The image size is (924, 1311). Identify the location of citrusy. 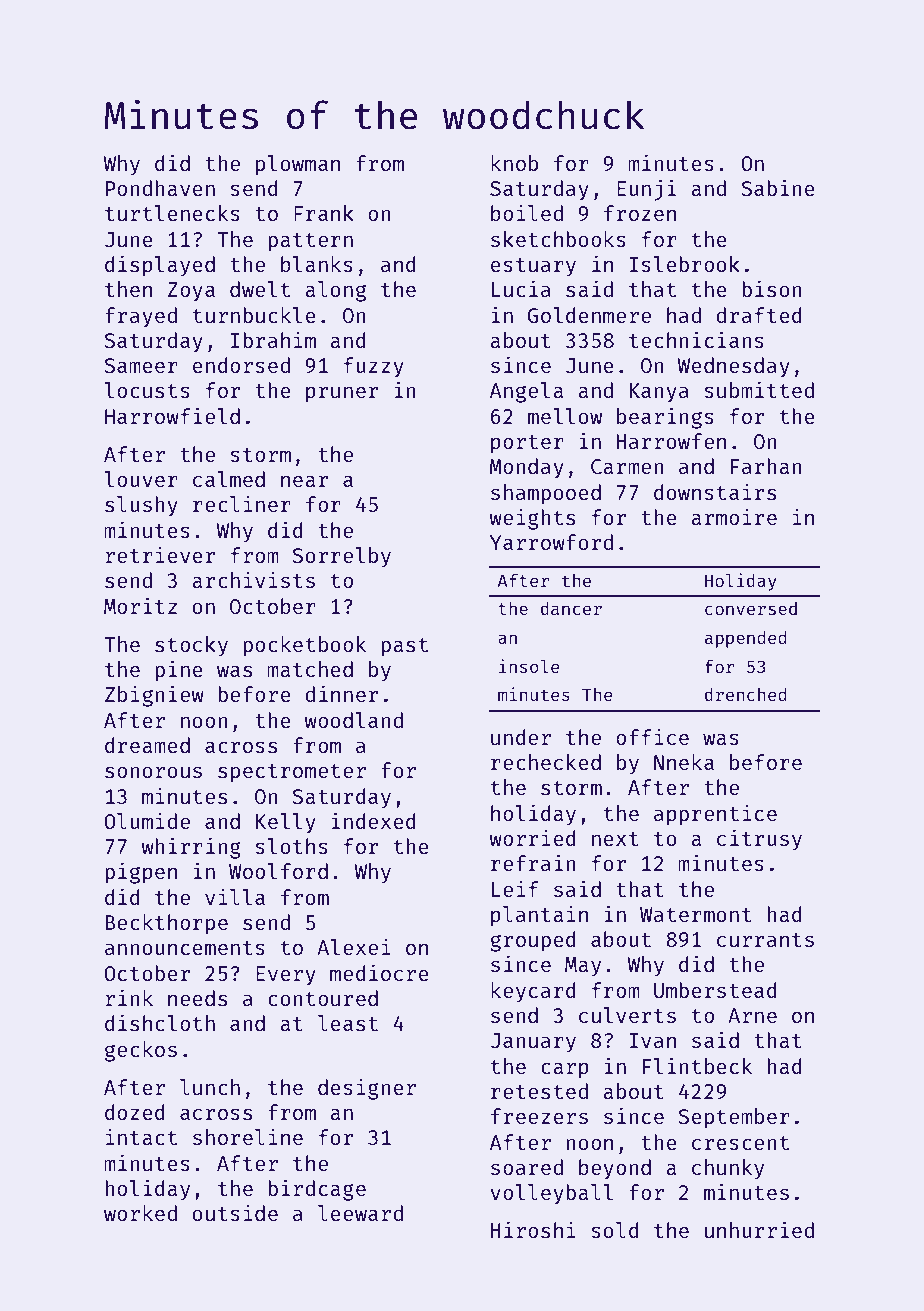
(759, 840).
